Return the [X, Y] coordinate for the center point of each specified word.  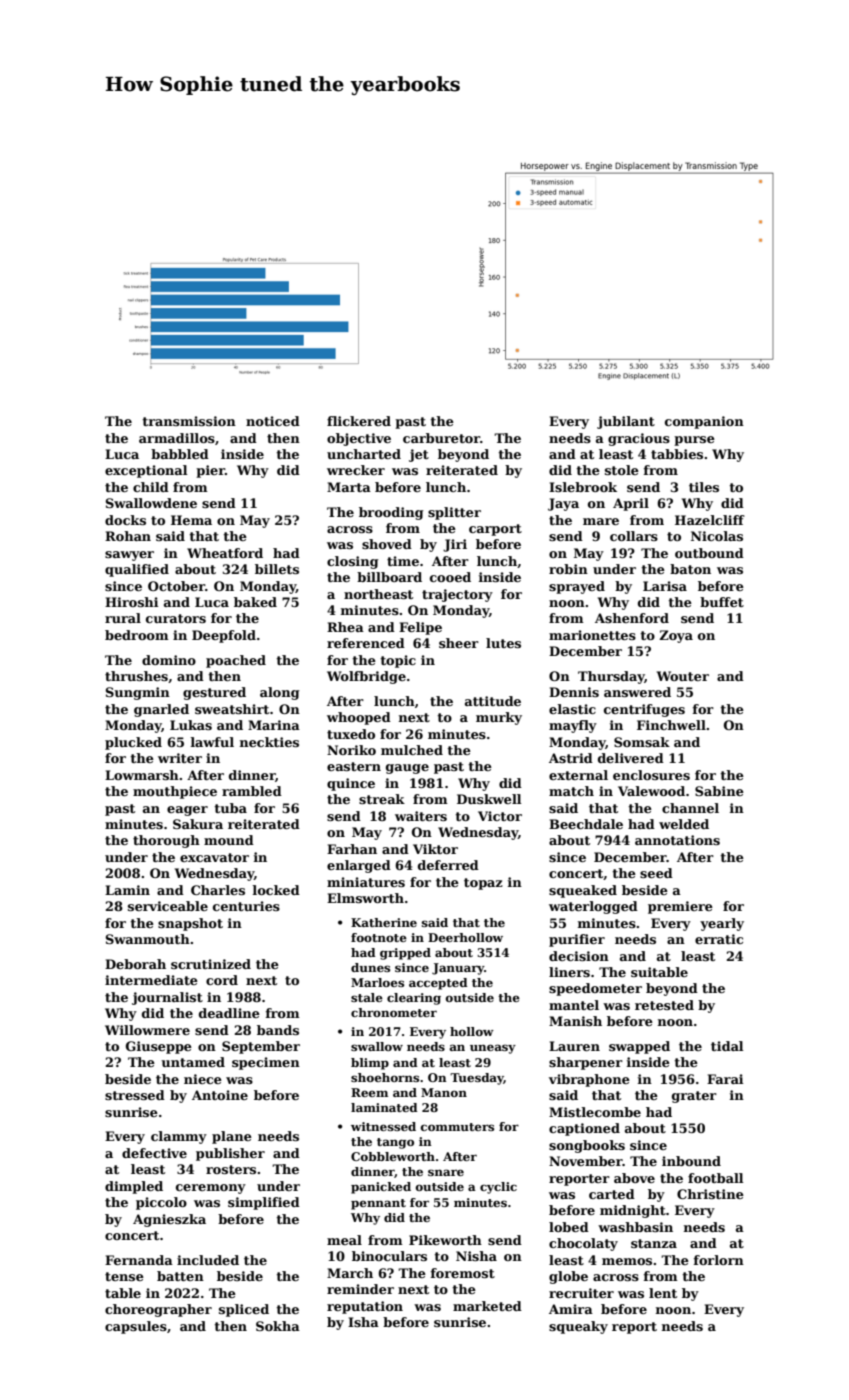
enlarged [359, 866]
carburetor [441, 438]
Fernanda [139, 1260]
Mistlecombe [595, 1112]
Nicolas [717, 536]
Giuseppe [159, 1047]
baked [255, 602]
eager [187, 811]
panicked [381, 1188]
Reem [369, 1092]
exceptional [146, 471]
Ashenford [632, 618]
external [578, 775]
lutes [503, 643]
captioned [584, 1129]
